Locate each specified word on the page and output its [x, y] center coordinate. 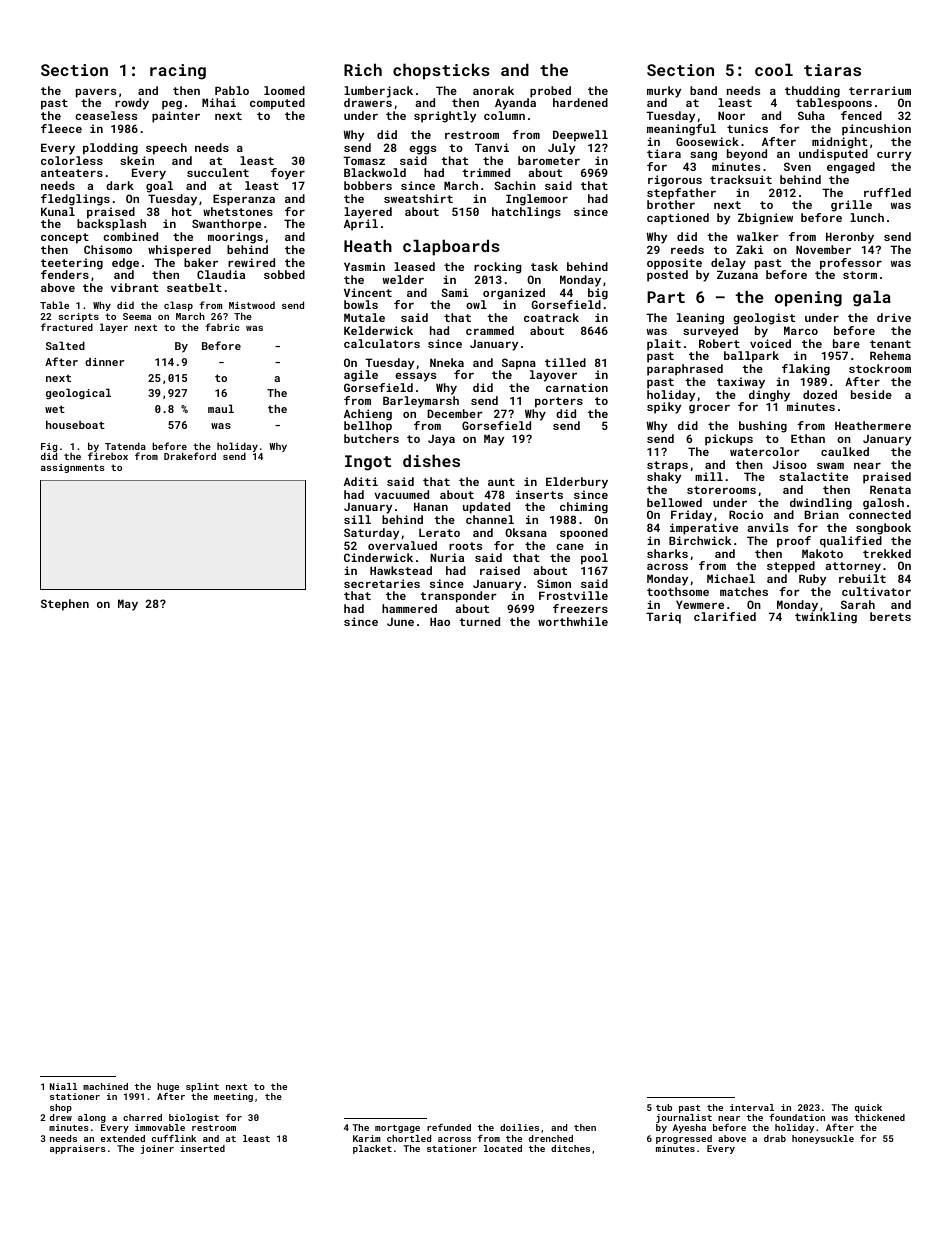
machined [105, 1086]
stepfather [681, 194]
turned [479, 621]
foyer [288, 174]
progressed [684, 1139]
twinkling [826, 618]
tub [664, 1107]
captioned [678, 219]
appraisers [78, 1149]
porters [559, 402]
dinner [104, 361]
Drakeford [190, 456]
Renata [890, 489]
